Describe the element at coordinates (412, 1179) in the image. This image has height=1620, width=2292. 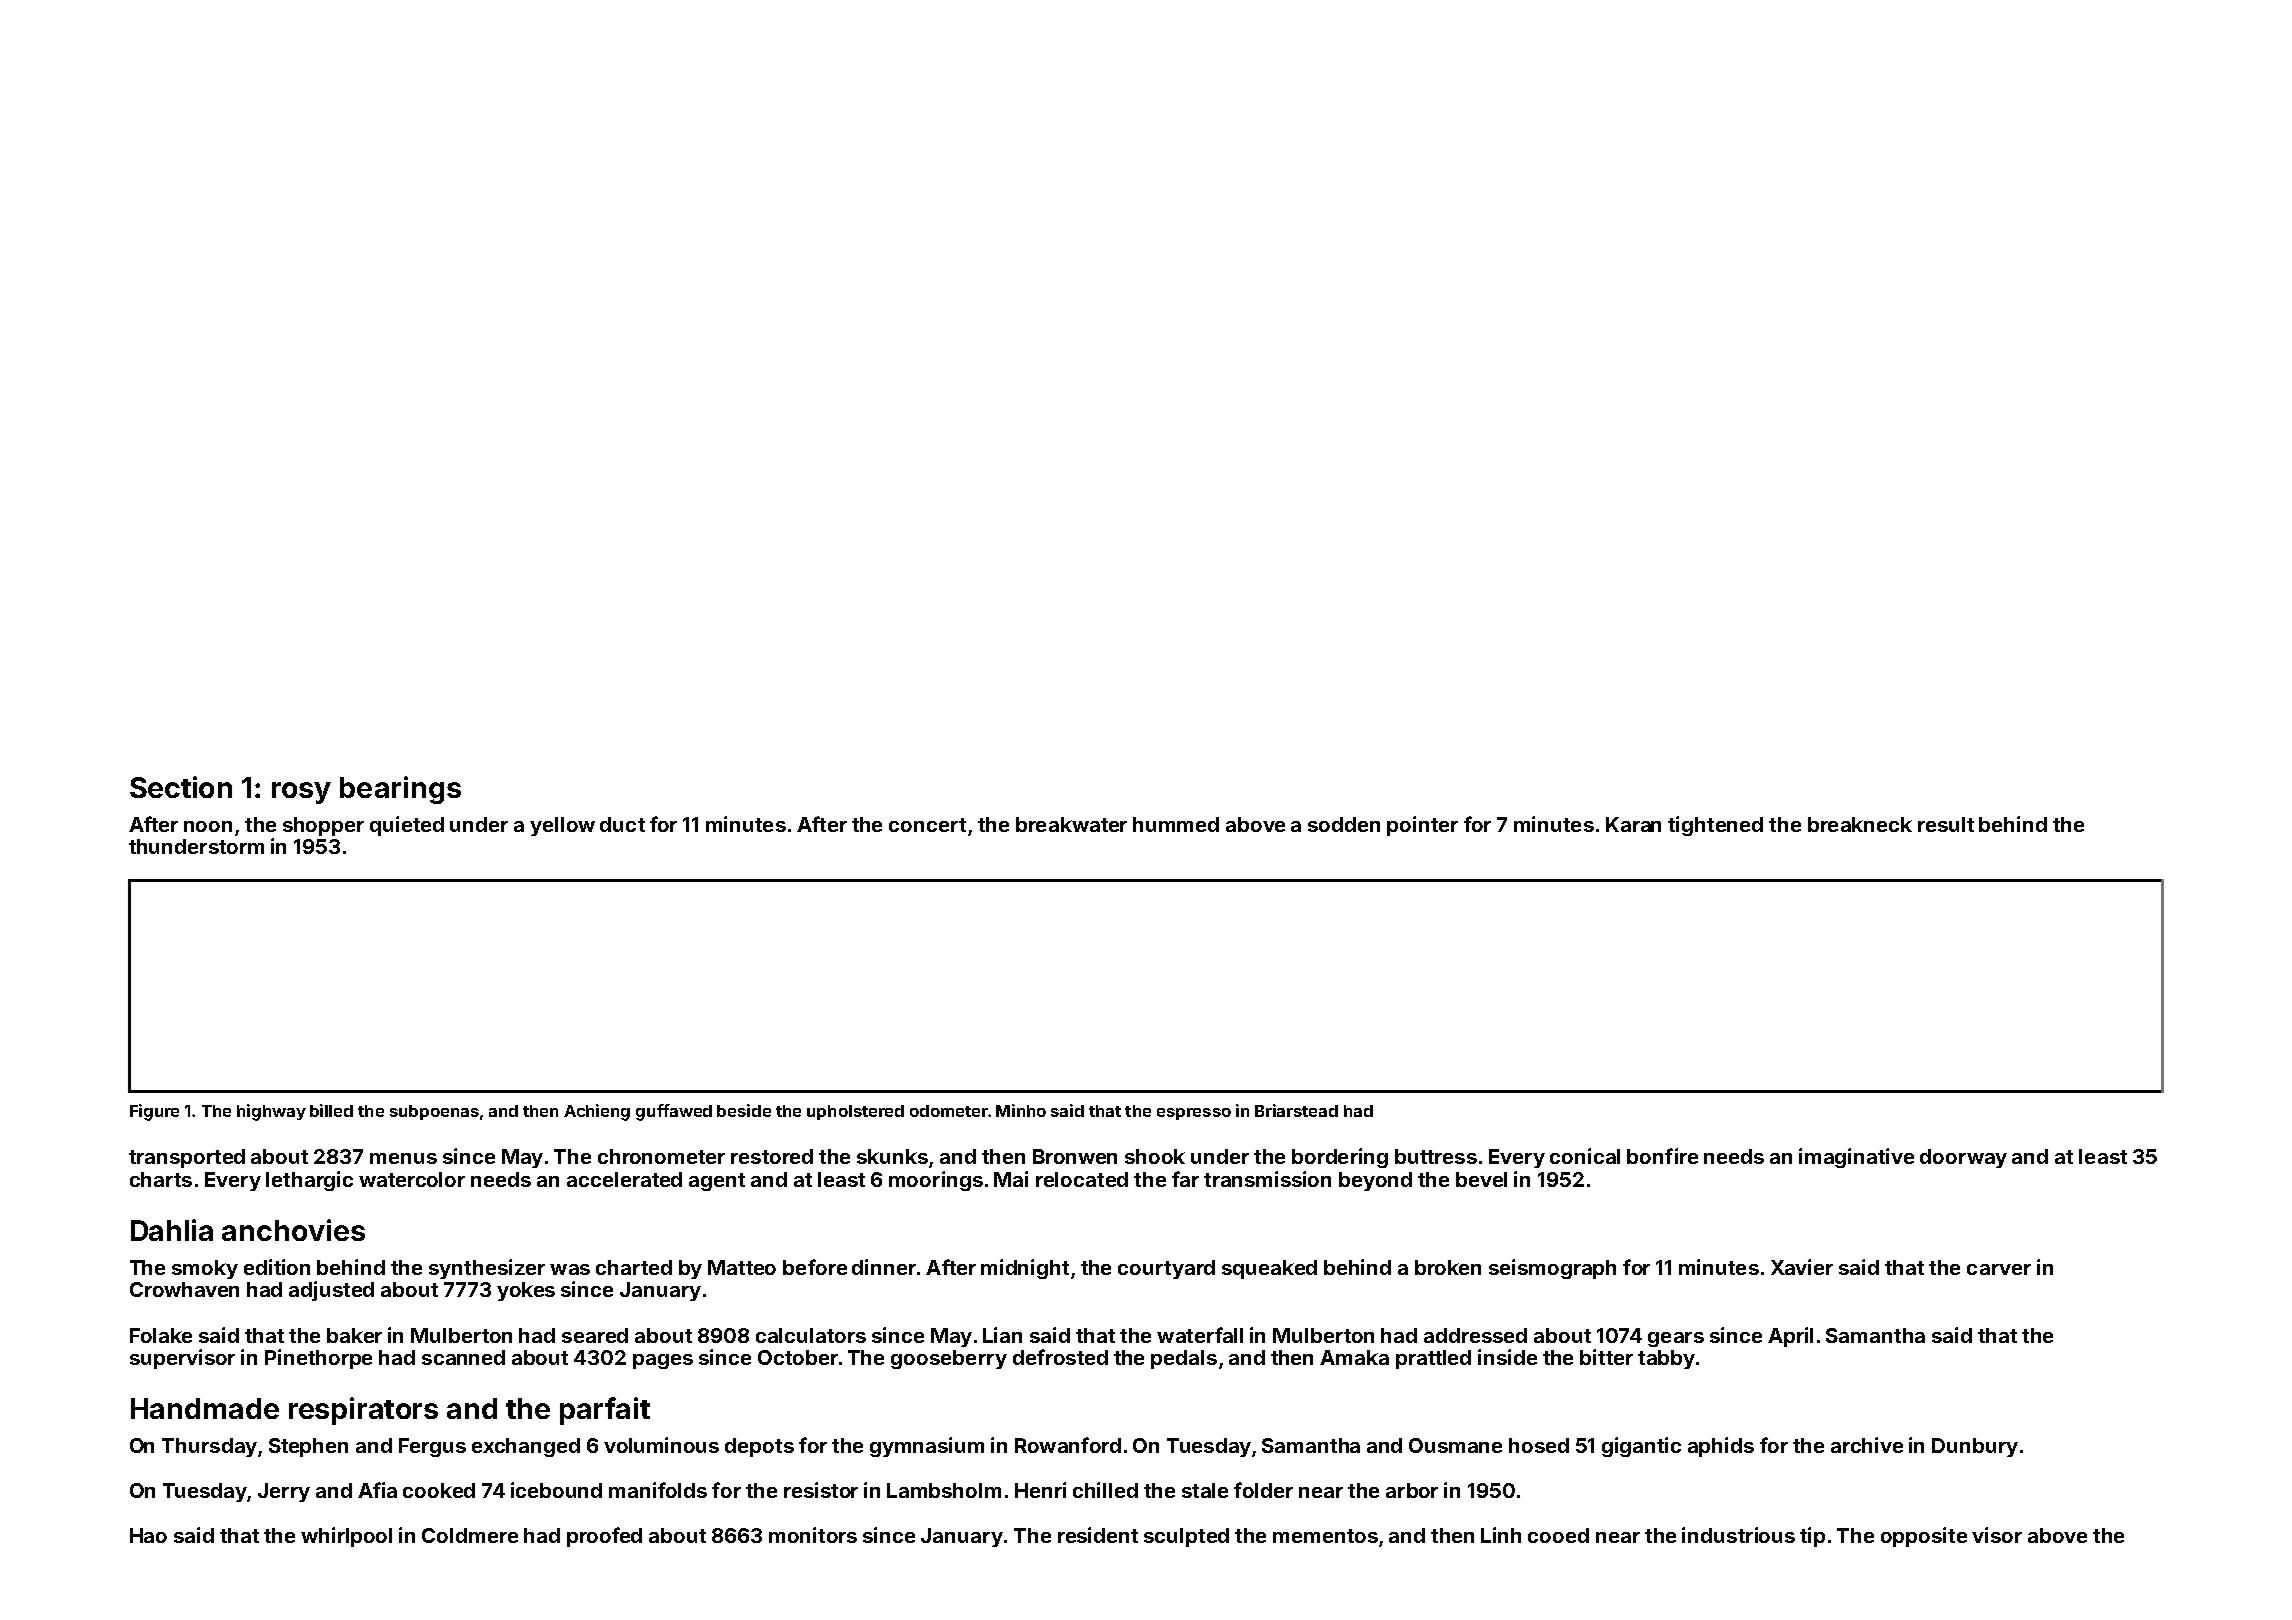
I see `watercolor` at that location.
